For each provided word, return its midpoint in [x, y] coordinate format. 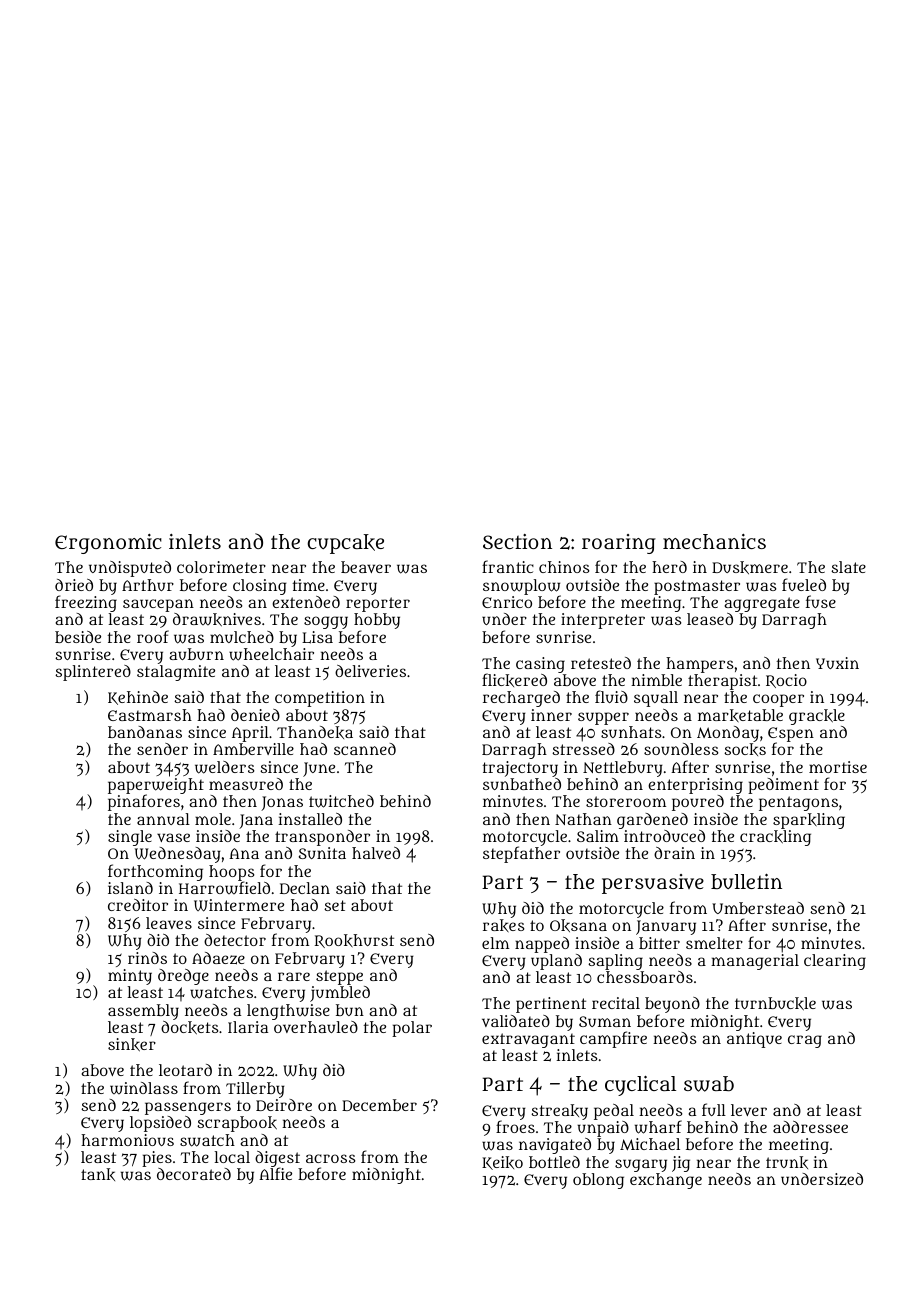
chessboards [645, 977]
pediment [783, 786]
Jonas [282, 803]
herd [669, 567]
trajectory [520, 769]
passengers [188, 1108]
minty [130, 977]
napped [542, 945]
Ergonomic [108, 544]
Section [517, 541]
